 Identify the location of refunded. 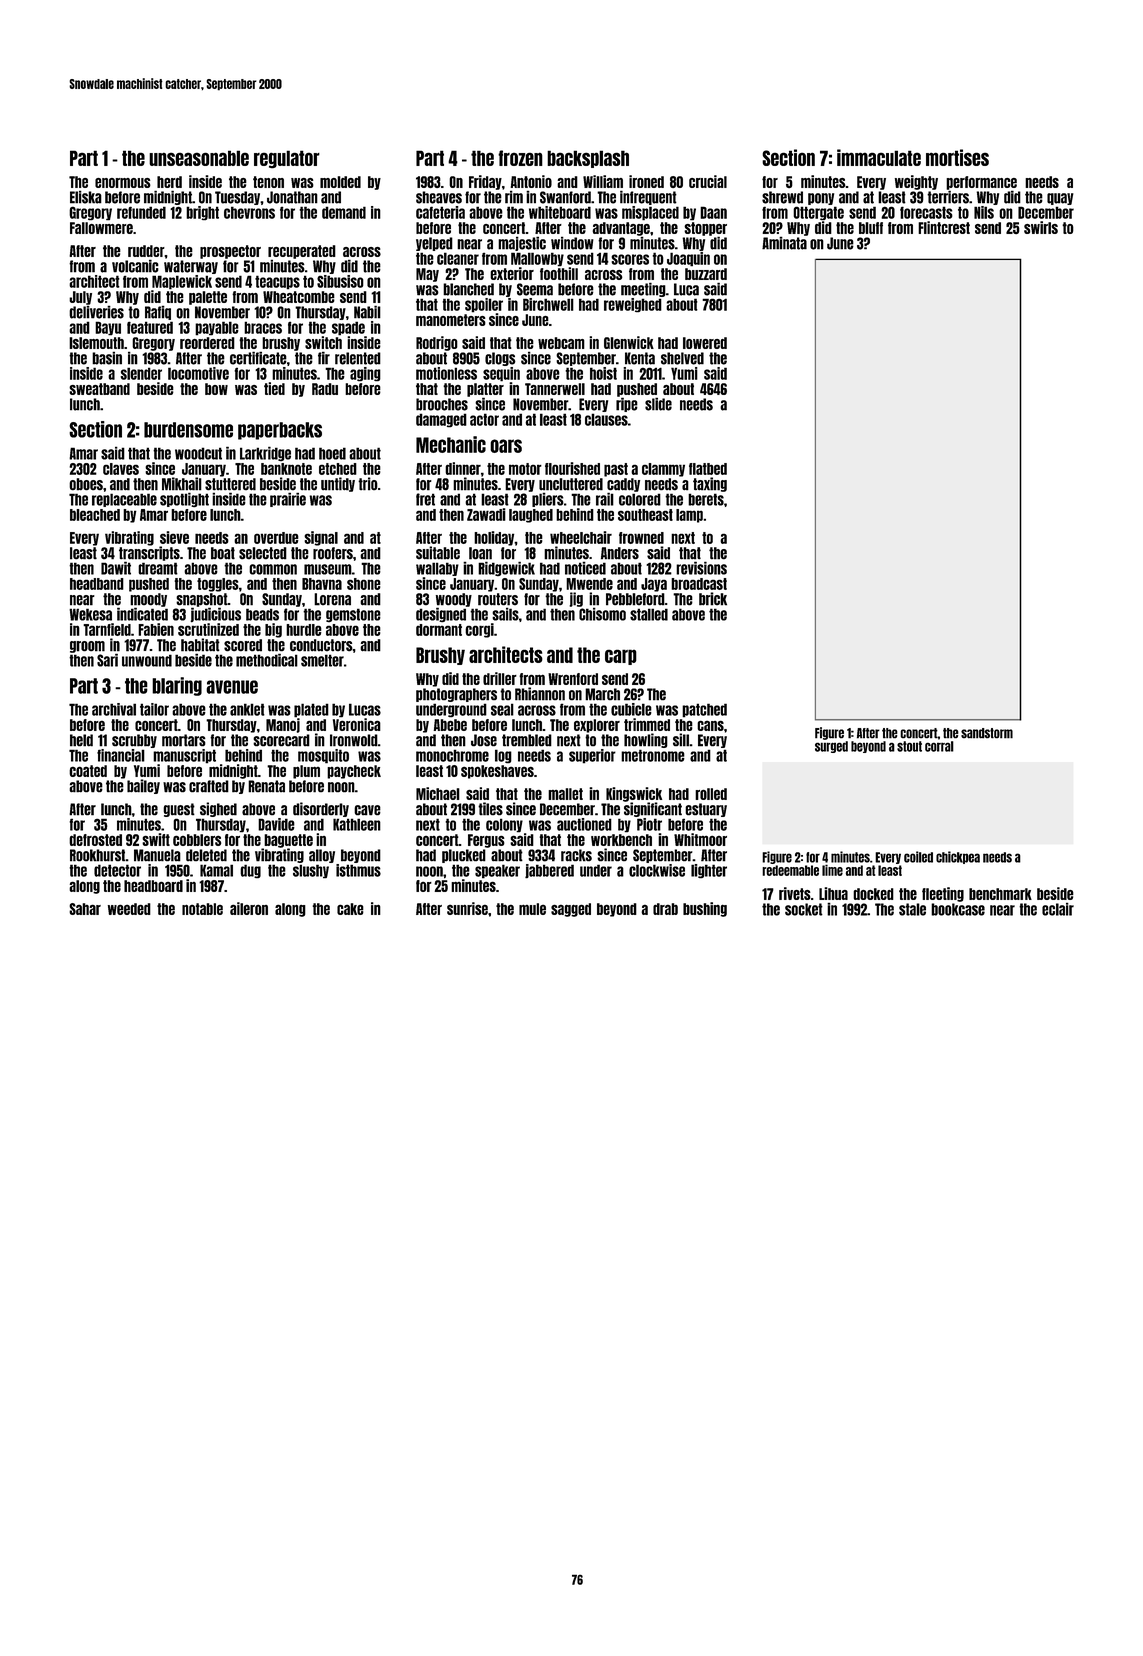
(141, 212).
